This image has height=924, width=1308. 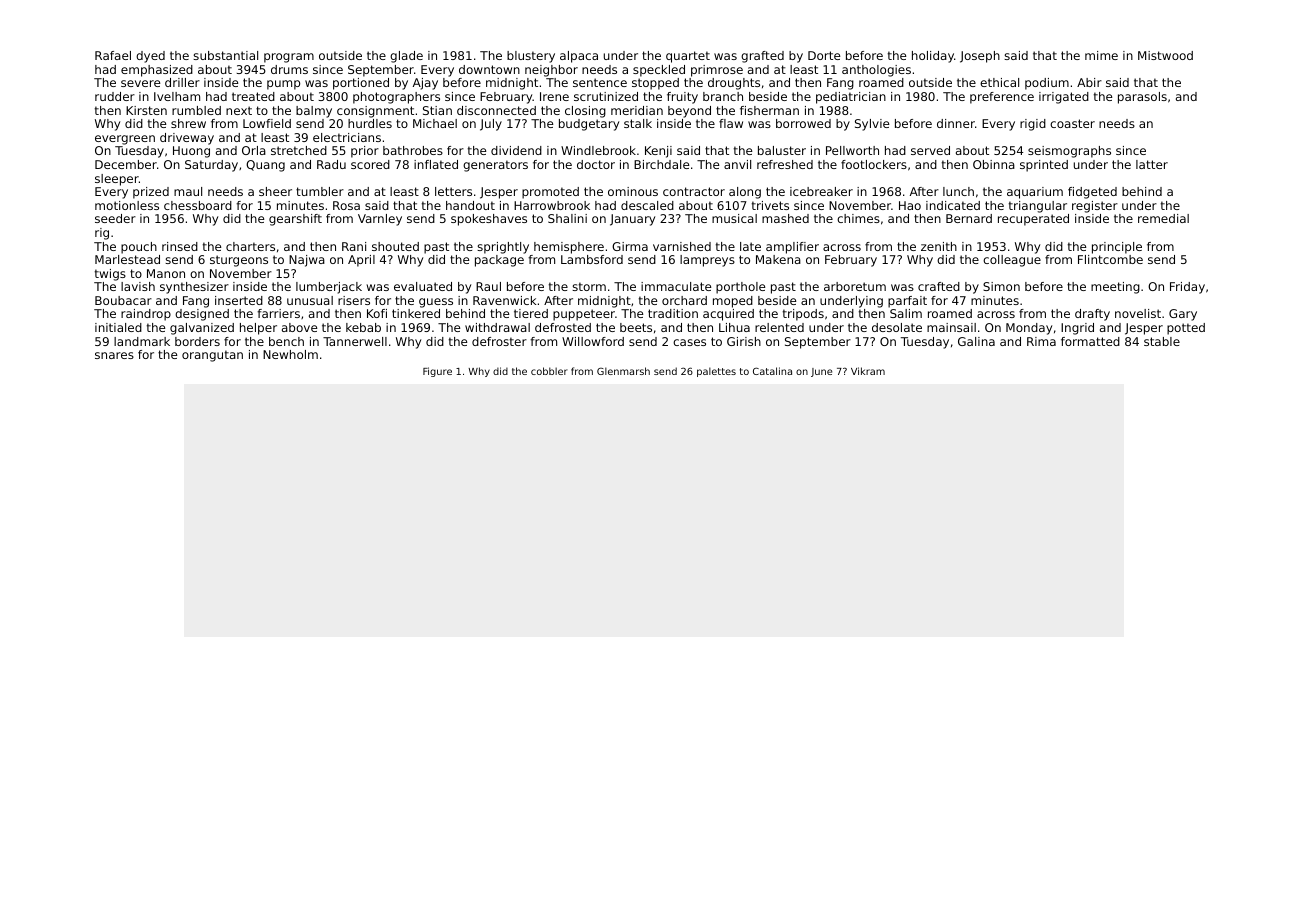 I want to click on handout, so click(x=470, y=205).
